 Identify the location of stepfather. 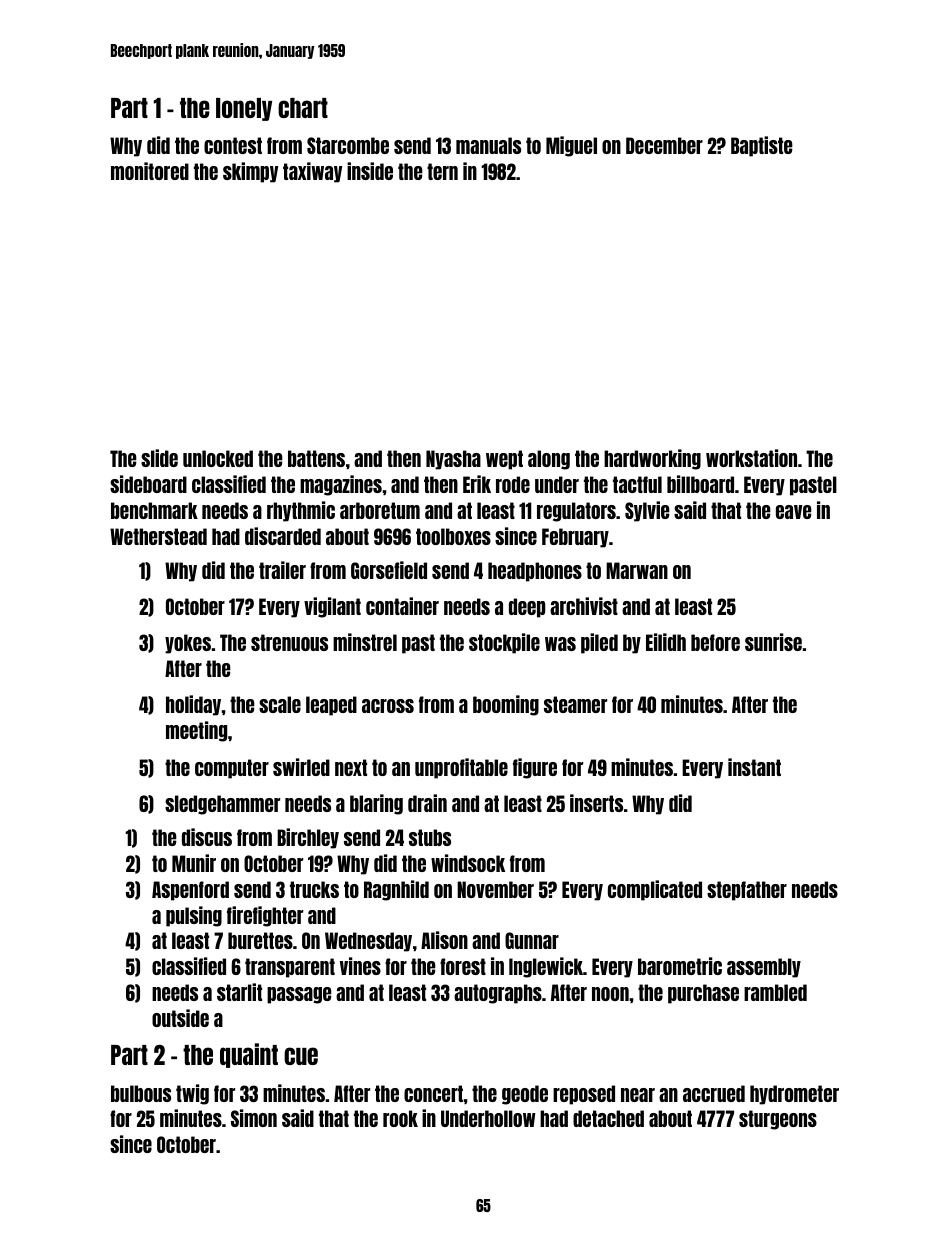
(747, 891).
